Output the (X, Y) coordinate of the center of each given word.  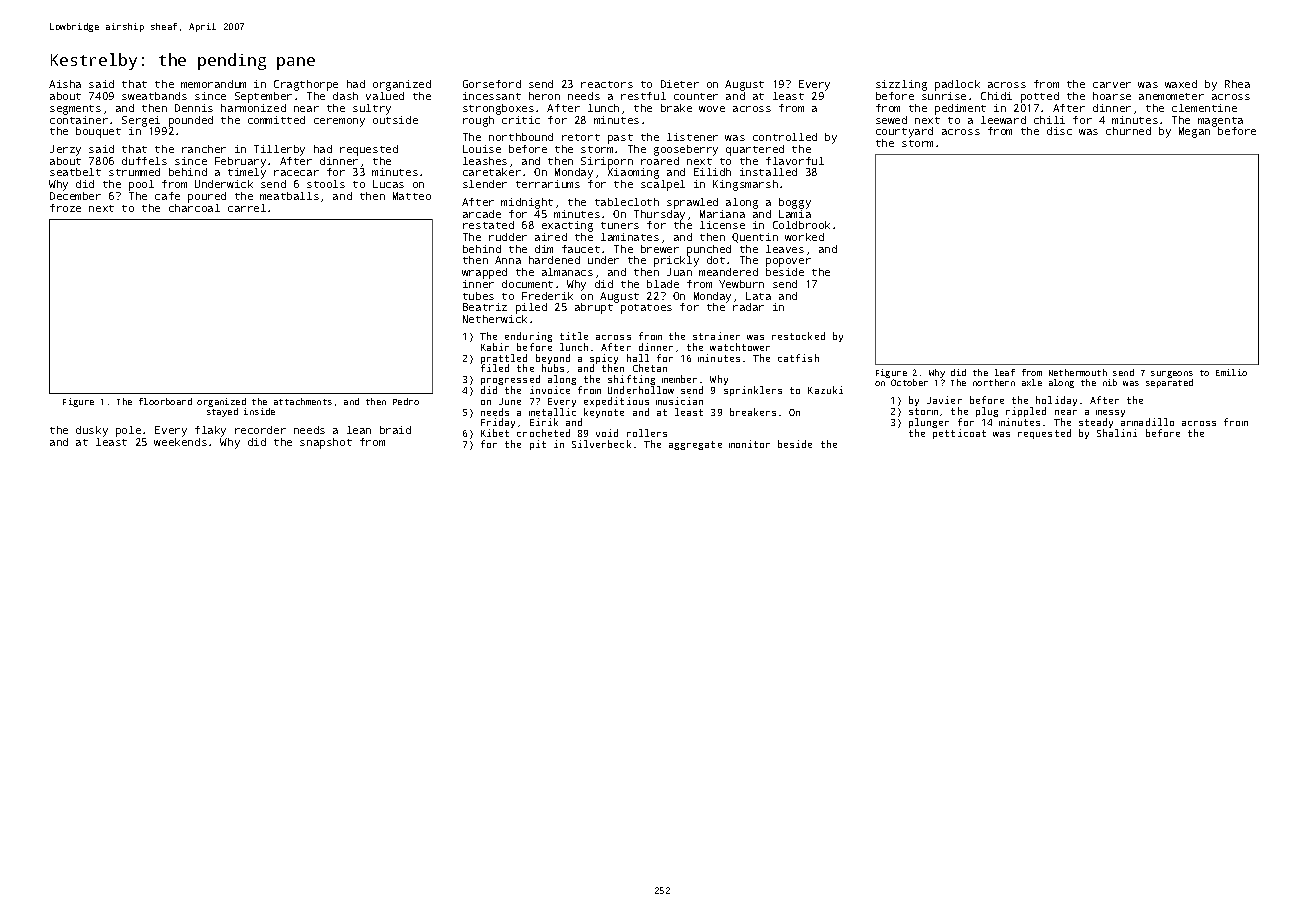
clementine (1204, 108)
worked (804, 237)
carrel (247, 208)
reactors (607, 84)
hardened (554, 260)
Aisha (65, 84)
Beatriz (485, 307)
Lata (758, 296)
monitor (749, 444)
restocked (798, 336)
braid (395, 430)
